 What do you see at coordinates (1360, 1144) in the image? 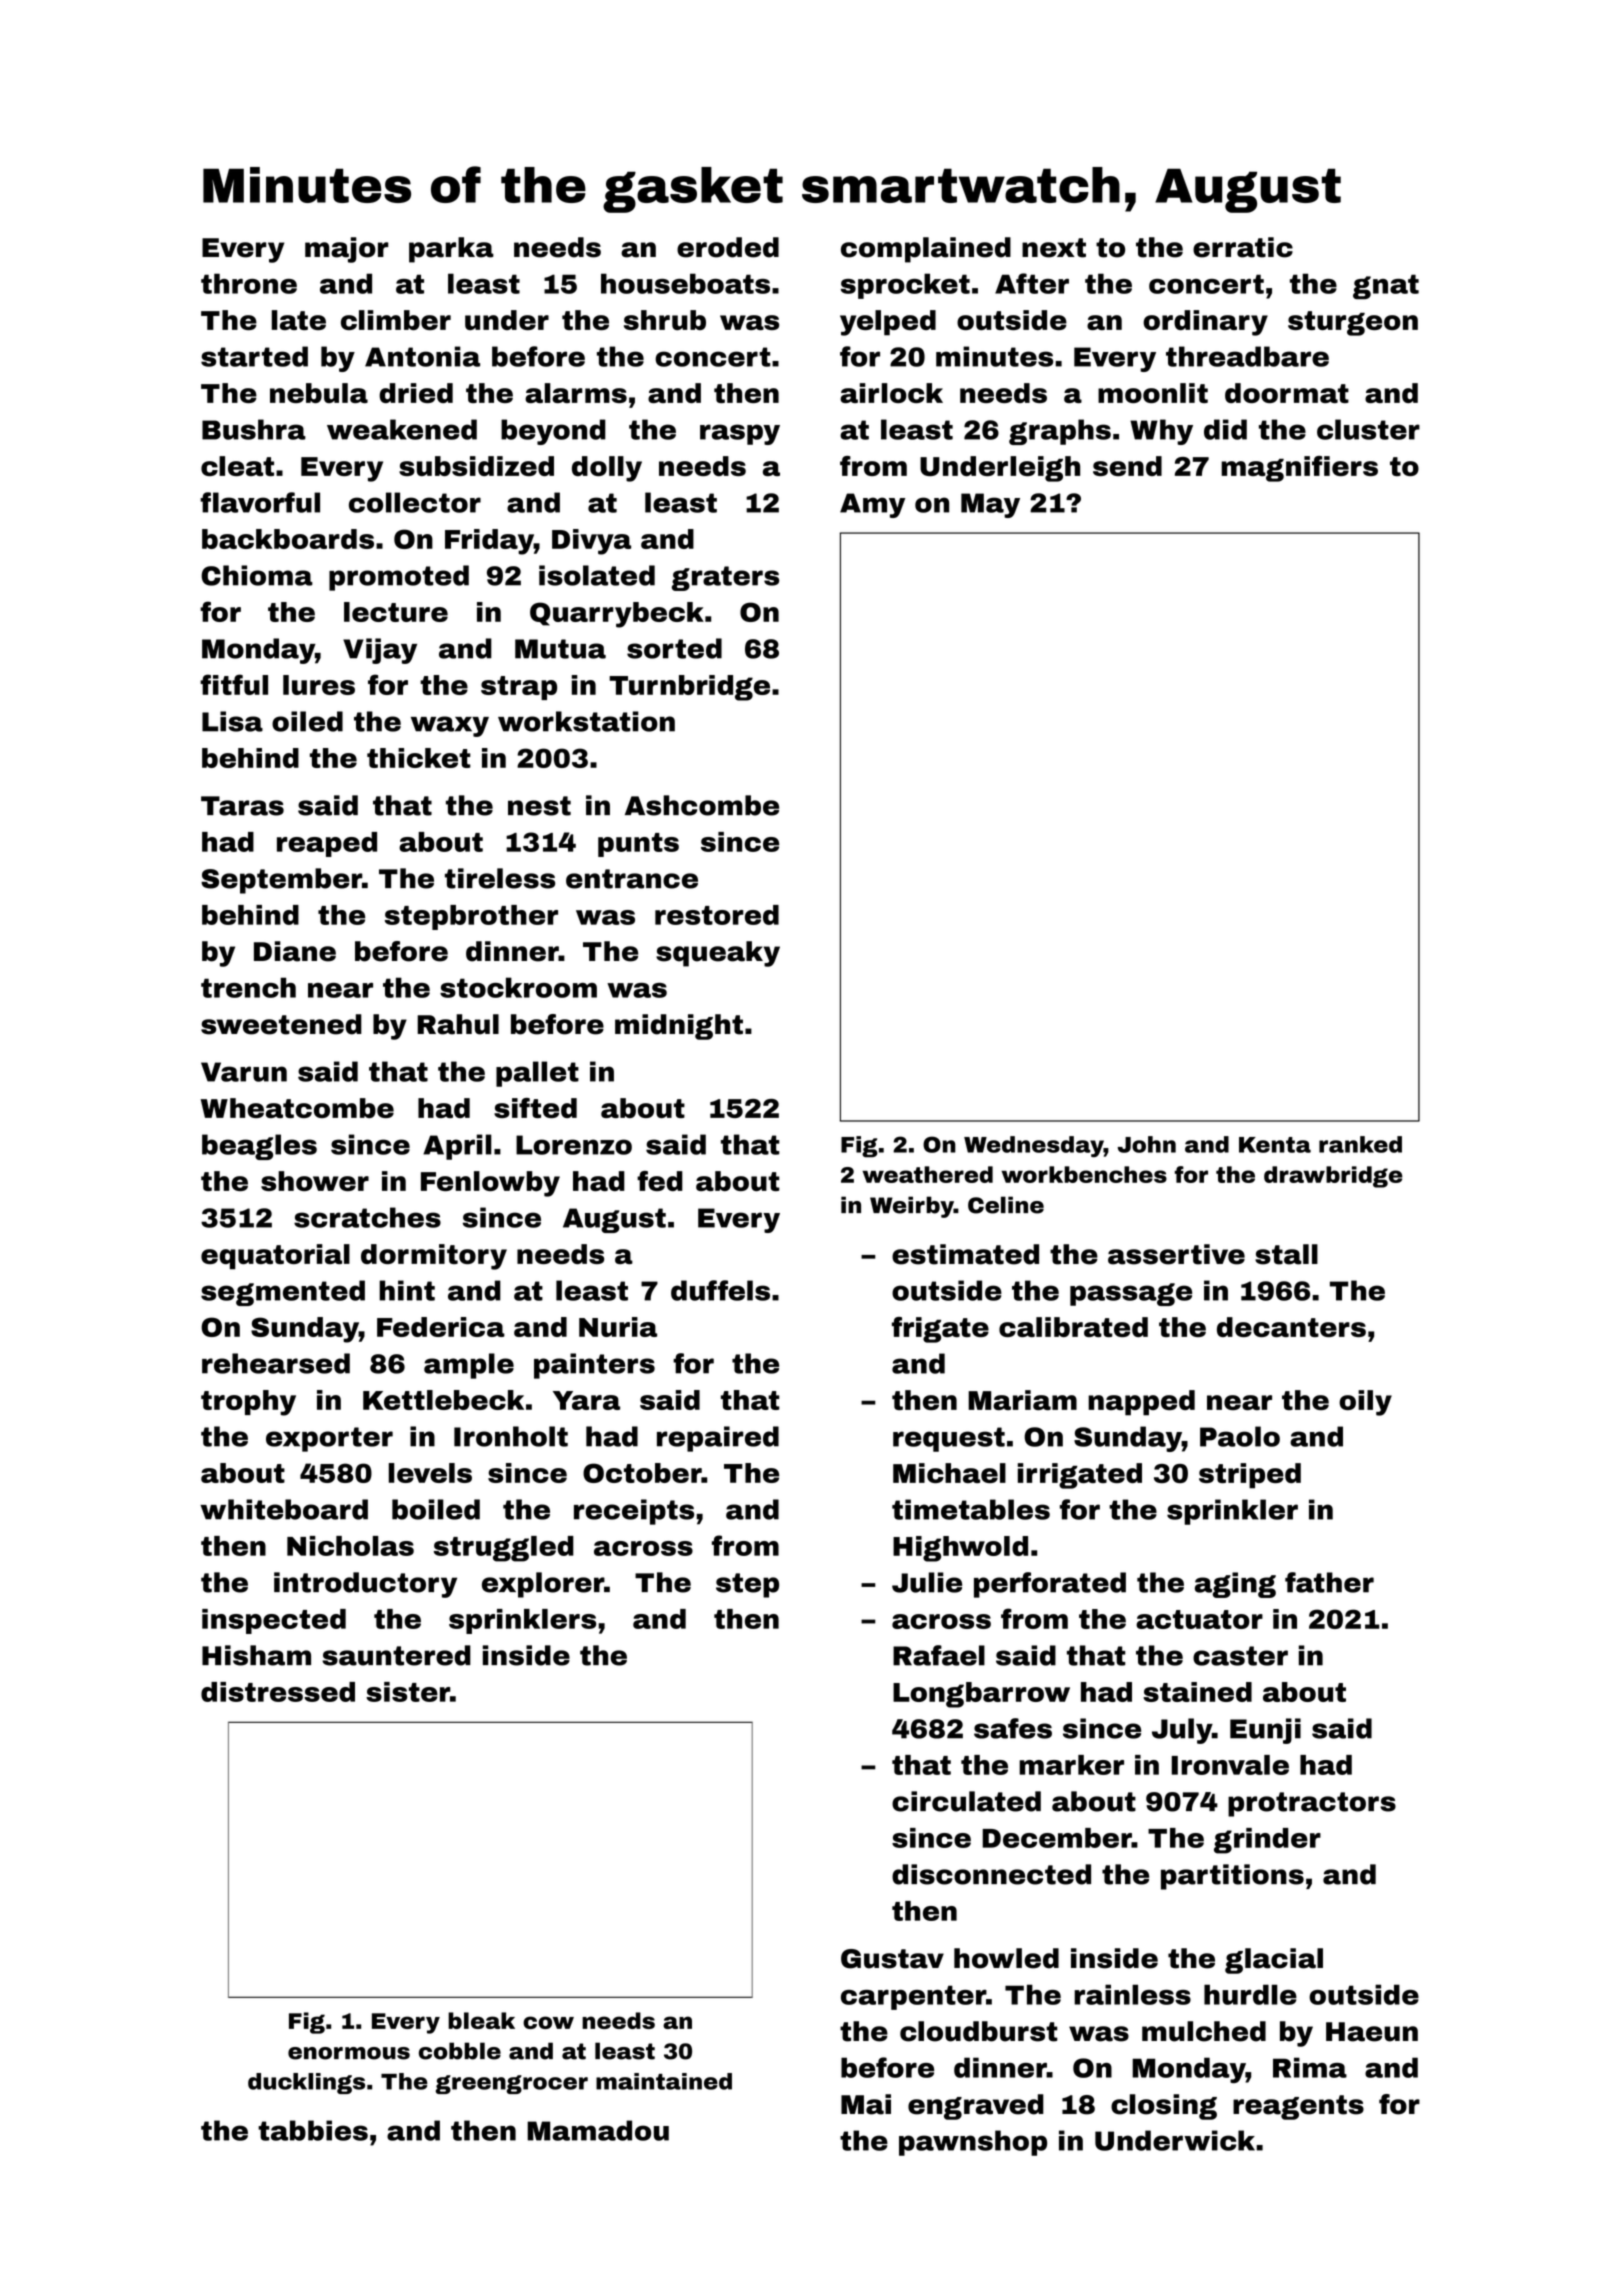
I see `ranked` at bounding box center [1360, 1144].
